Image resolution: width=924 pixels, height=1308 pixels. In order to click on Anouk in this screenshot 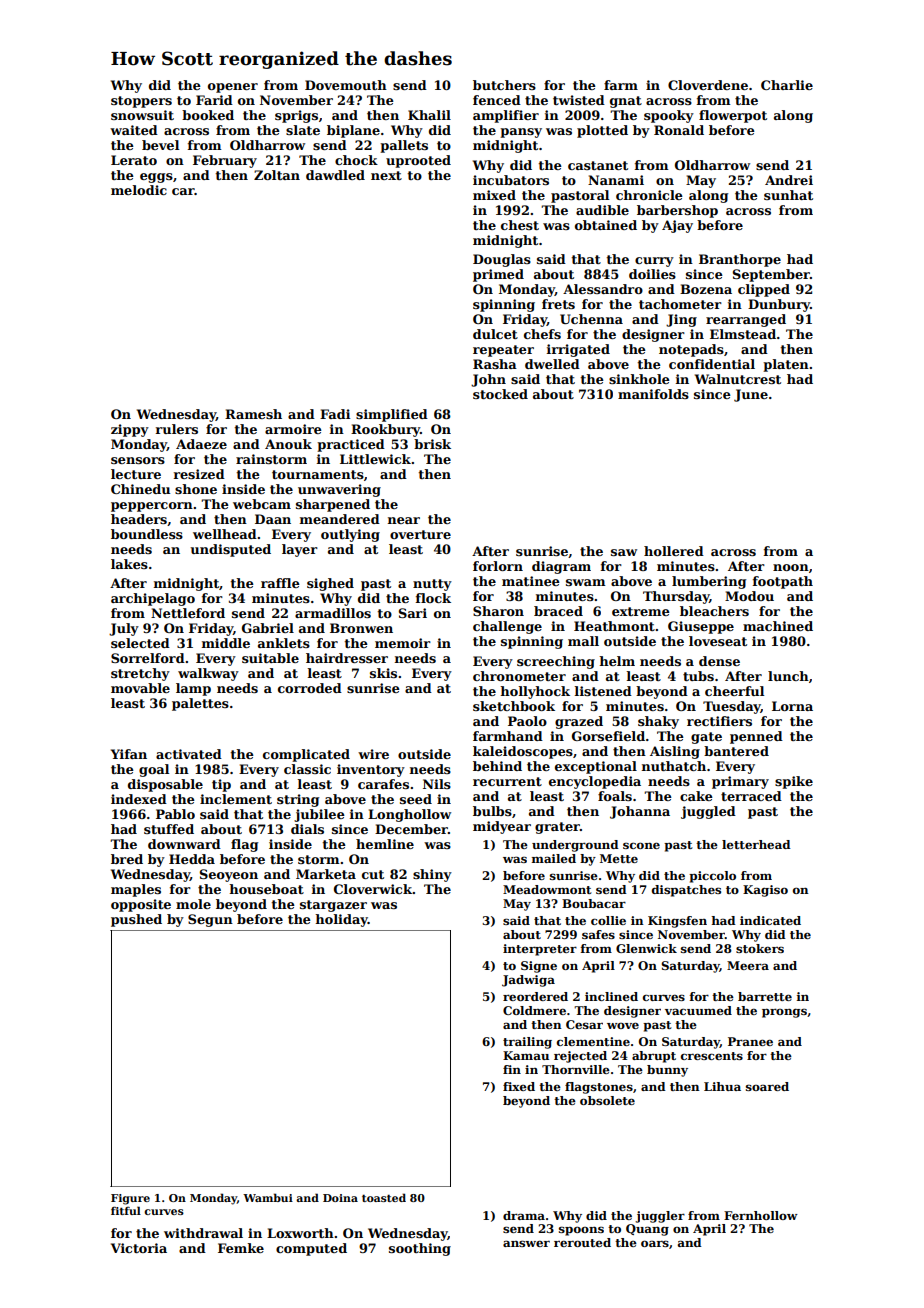, I will do `click(288, 444)`.
